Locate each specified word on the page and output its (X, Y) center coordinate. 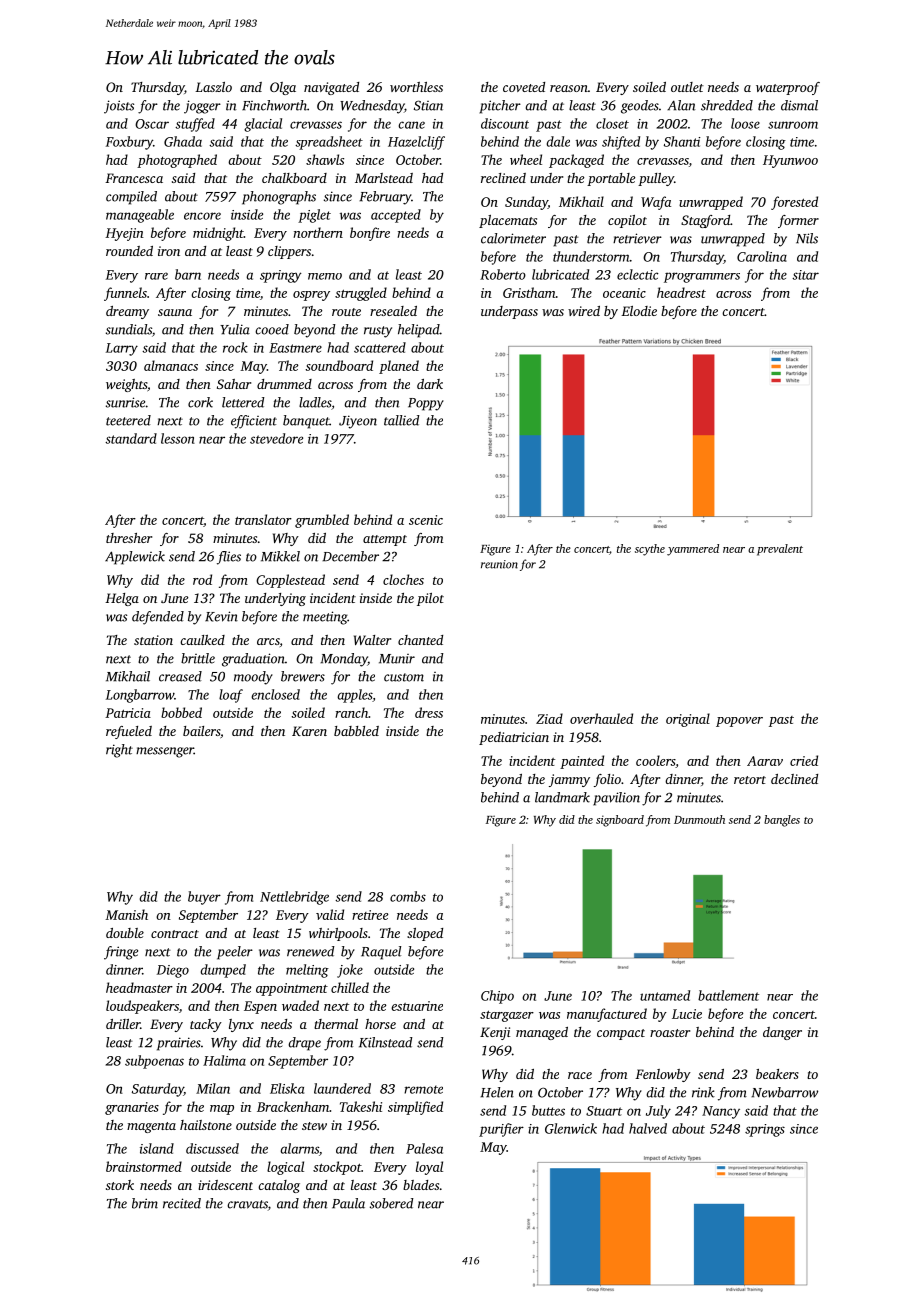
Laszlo (213, 87)
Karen (309, 731)
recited (182, 1203)
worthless (416, 87)
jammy (569, 780)
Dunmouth (699, 819)
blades (421, 1185)
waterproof (788, 88)
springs (765, 1130)
